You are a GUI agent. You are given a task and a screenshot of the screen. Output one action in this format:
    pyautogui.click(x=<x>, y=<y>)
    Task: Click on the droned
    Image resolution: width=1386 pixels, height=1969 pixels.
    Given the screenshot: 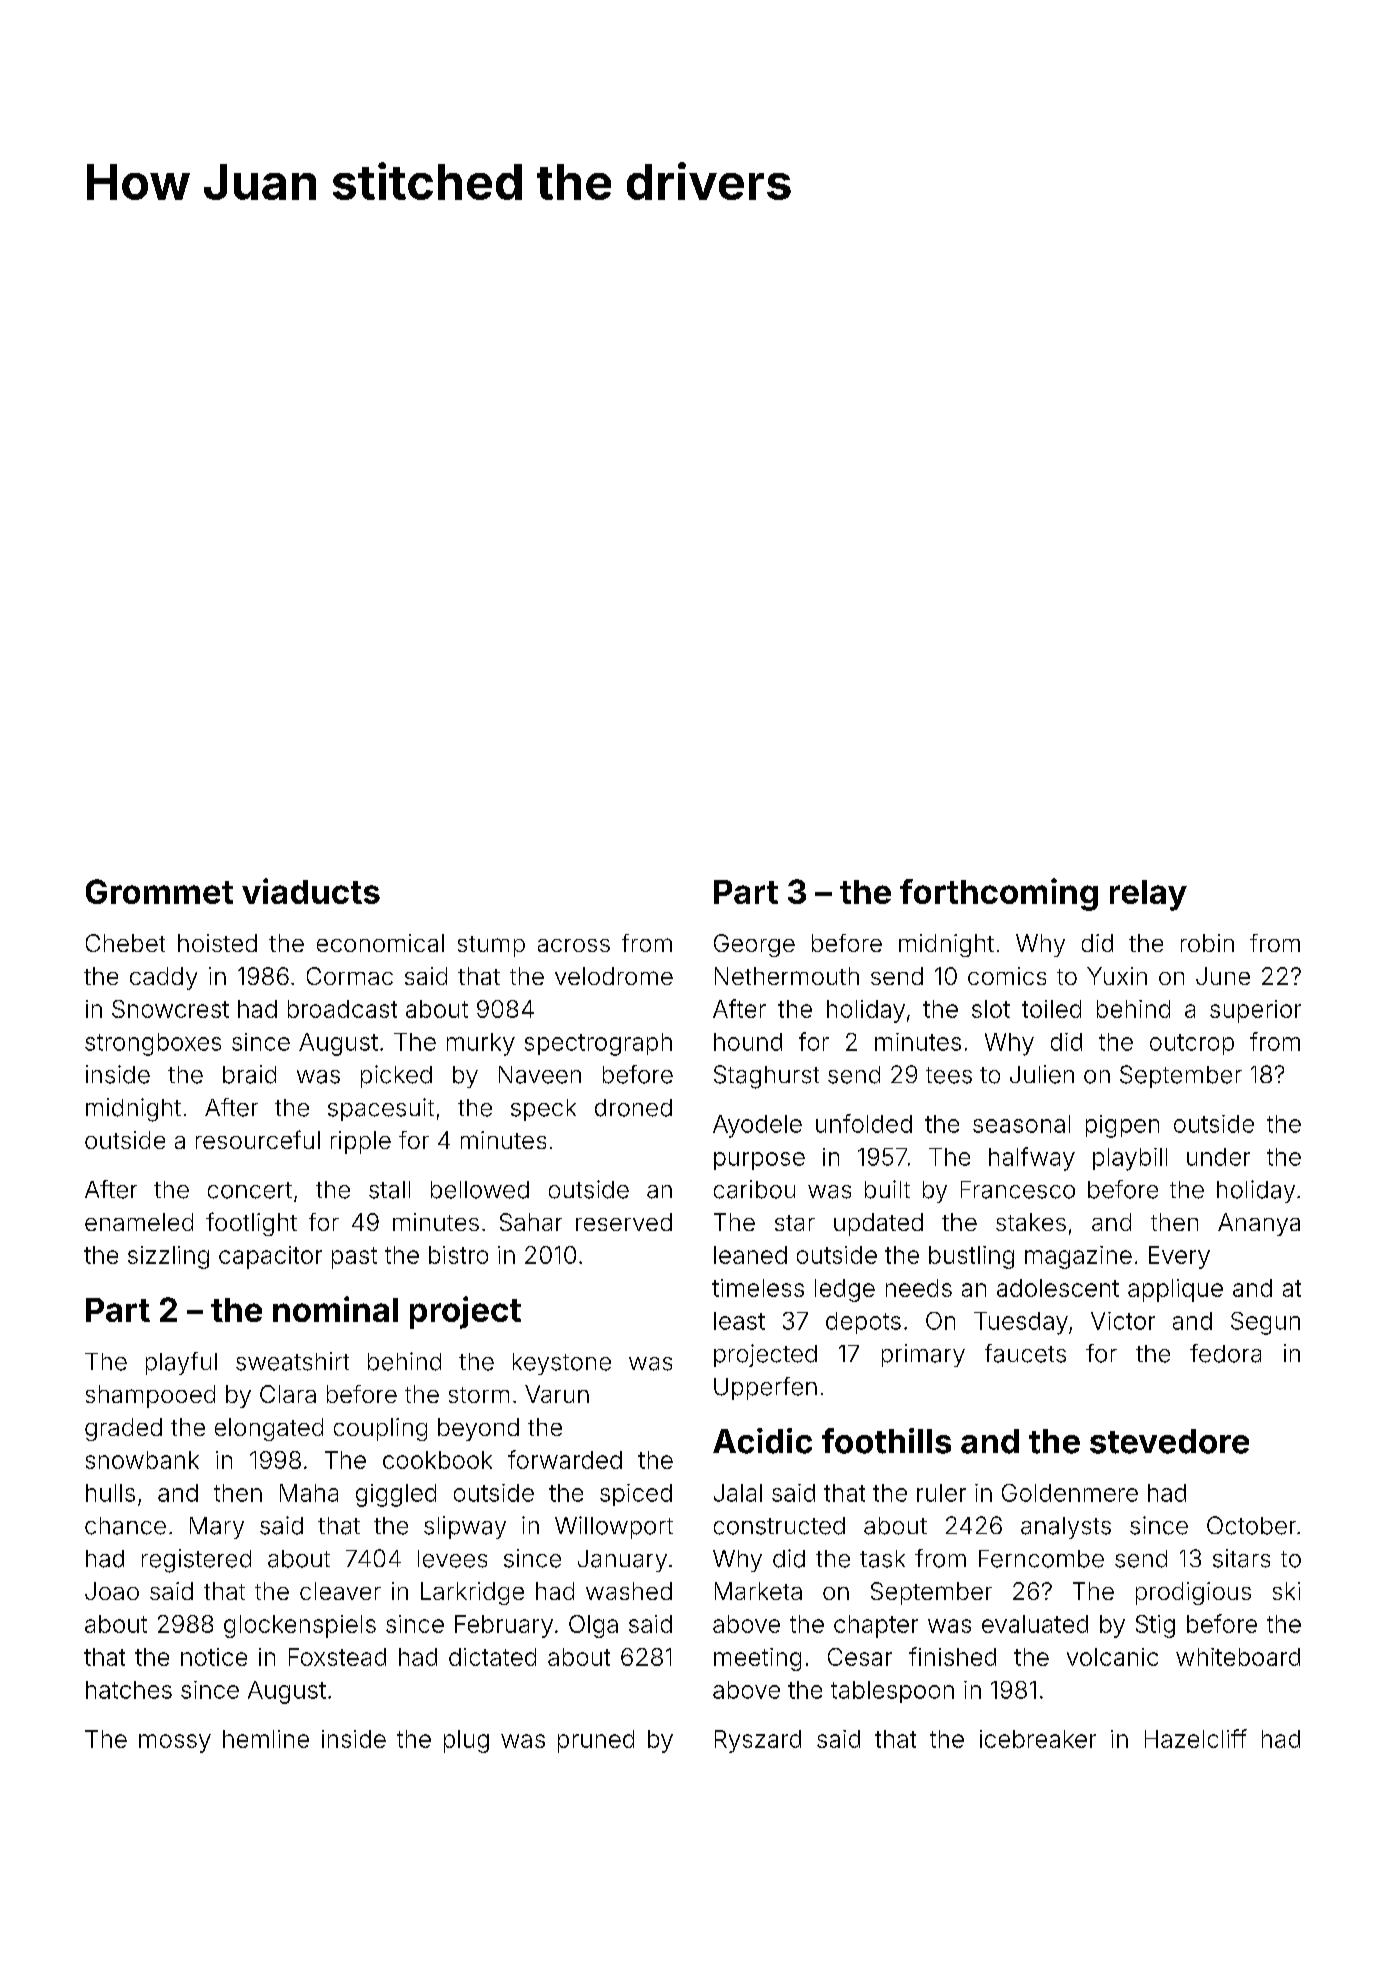 What is the action you would take?
    pyautogui.click(x=633, y=1108)
